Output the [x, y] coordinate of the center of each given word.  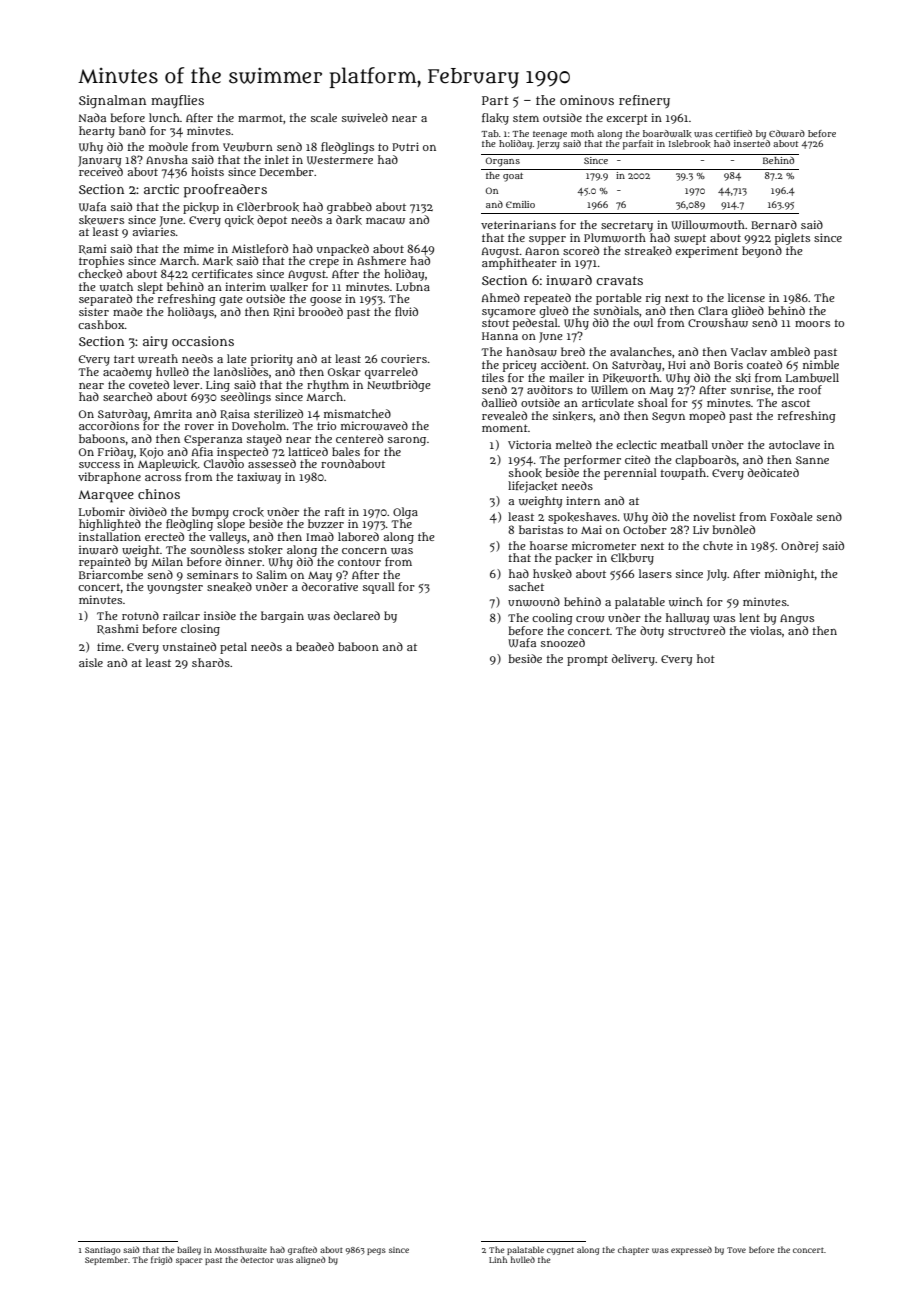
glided [748, 312]
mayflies [177, 101]
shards [211, 662]
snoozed [563, 642]
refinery [644, 101]
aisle [91, 662]
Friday [115, 453]
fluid [406, 311]
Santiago [103, 1251]
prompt [587, 660]
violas [766, 630]
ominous [587, 100]
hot [706, 658]
